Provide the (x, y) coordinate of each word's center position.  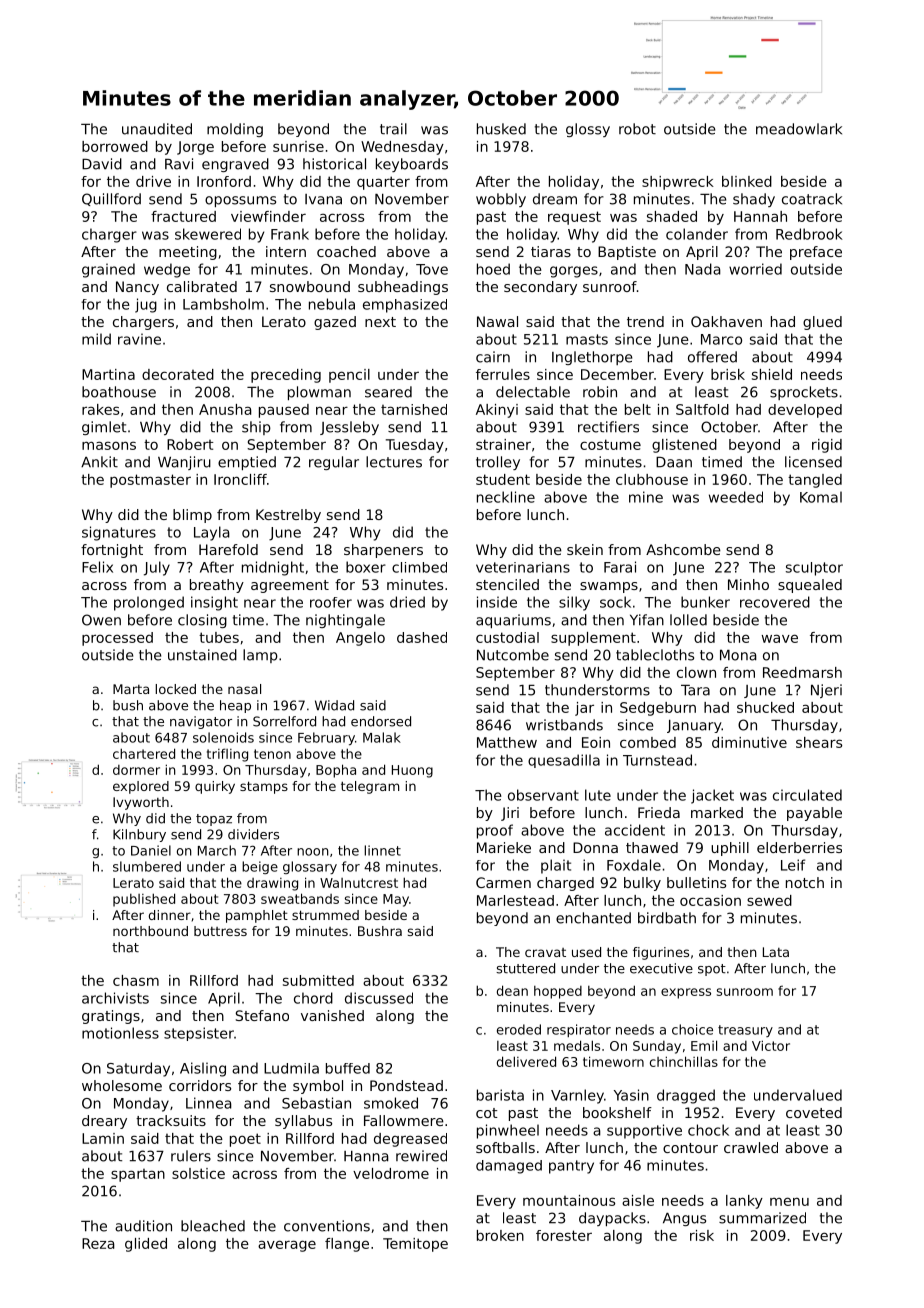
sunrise (298, 146)
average (287, 1246)
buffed (348, 1068)
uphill (730, 849)
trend (645, 321)
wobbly (501, 200)
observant (543, 795)
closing (202, 621)
